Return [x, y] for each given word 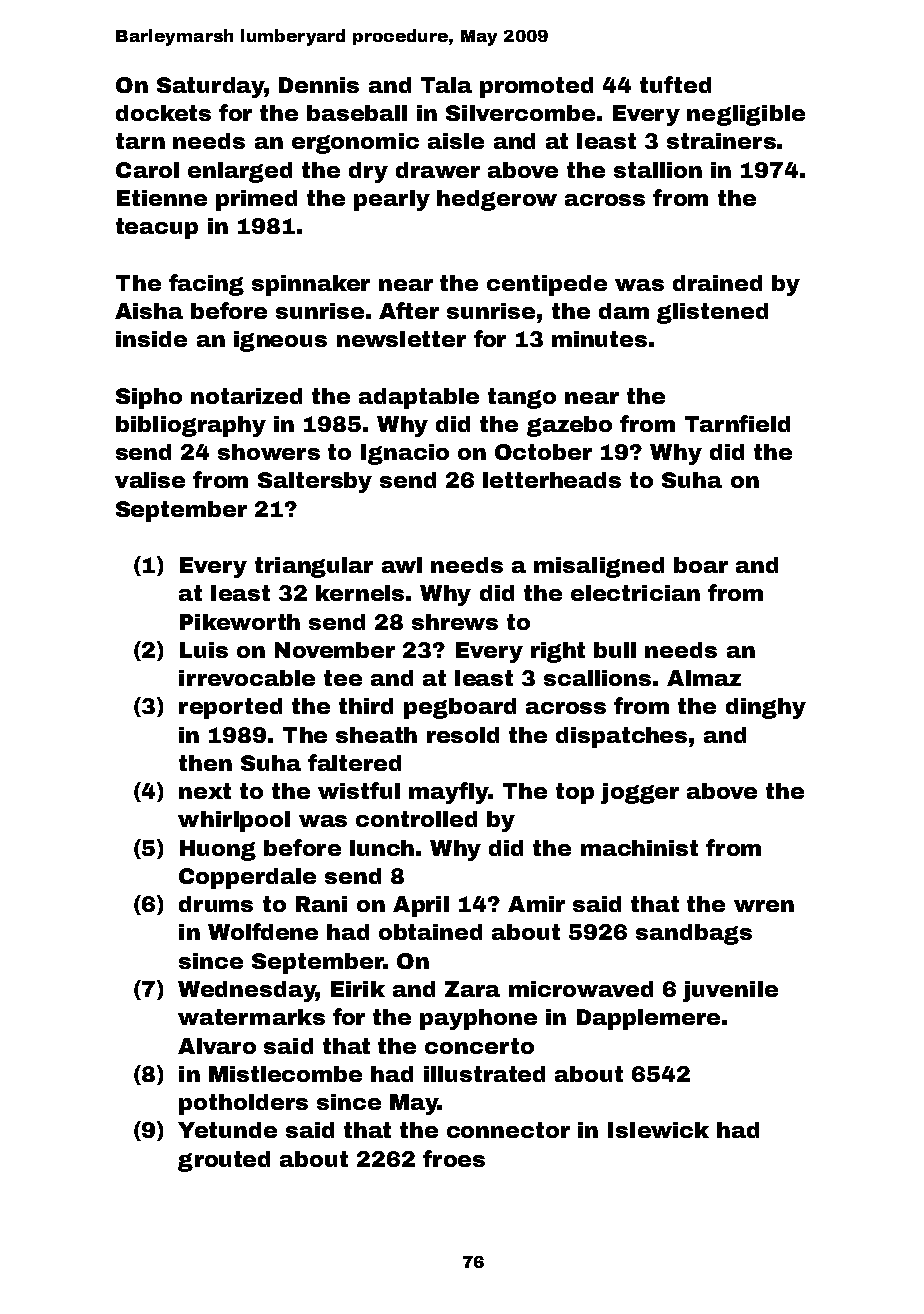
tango [522, 398]
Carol [147, 170]
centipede [547, 285]
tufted [675, 84]
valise [150, 480]
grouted [224, 1161]
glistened [712, 313]
